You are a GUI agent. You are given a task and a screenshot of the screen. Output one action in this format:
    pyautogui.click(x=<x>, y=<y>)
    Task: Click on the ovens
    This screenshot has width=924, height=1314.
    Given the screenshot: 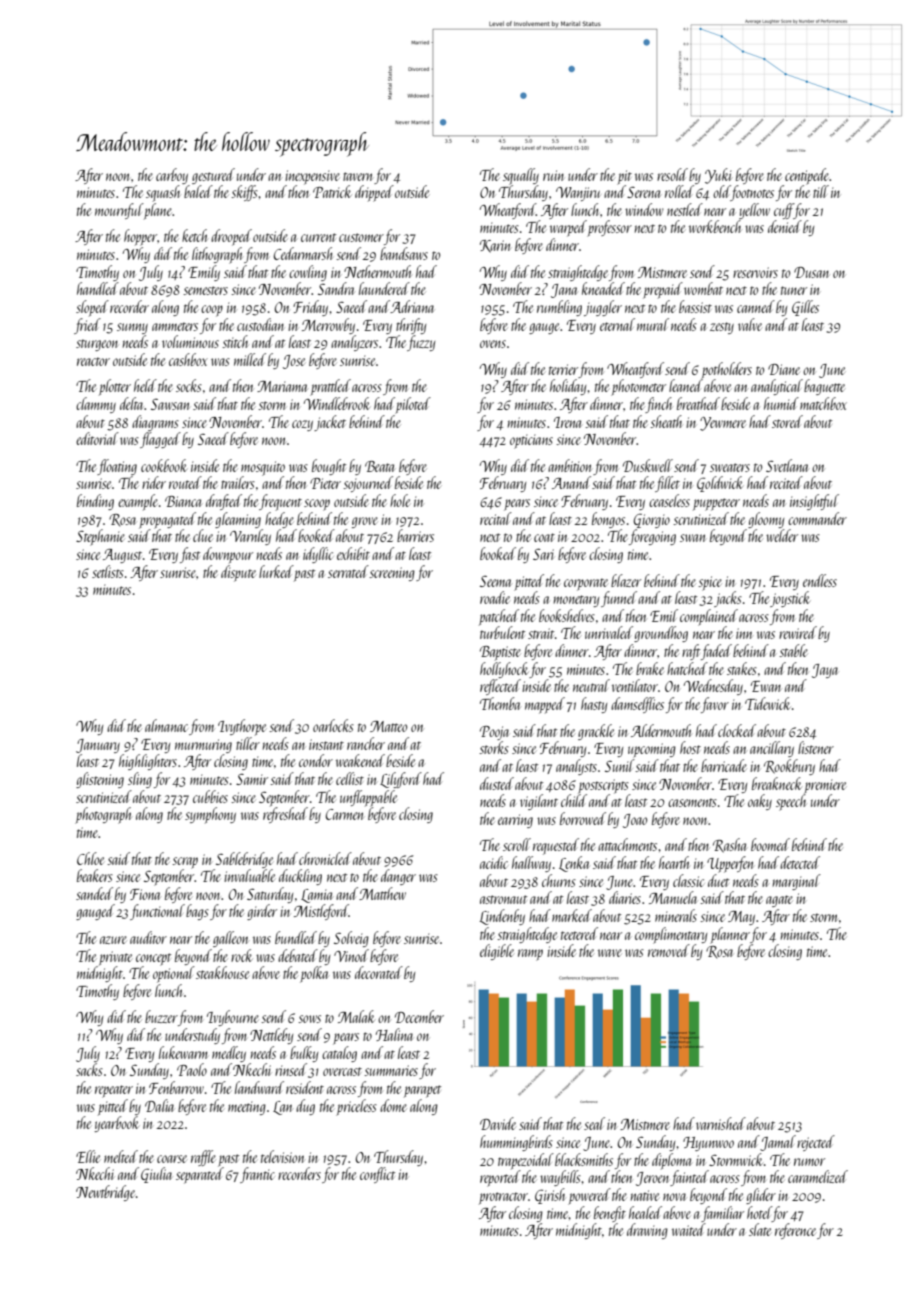 What is the action you would take?
    pyautogui.click(x=493, y=344)
